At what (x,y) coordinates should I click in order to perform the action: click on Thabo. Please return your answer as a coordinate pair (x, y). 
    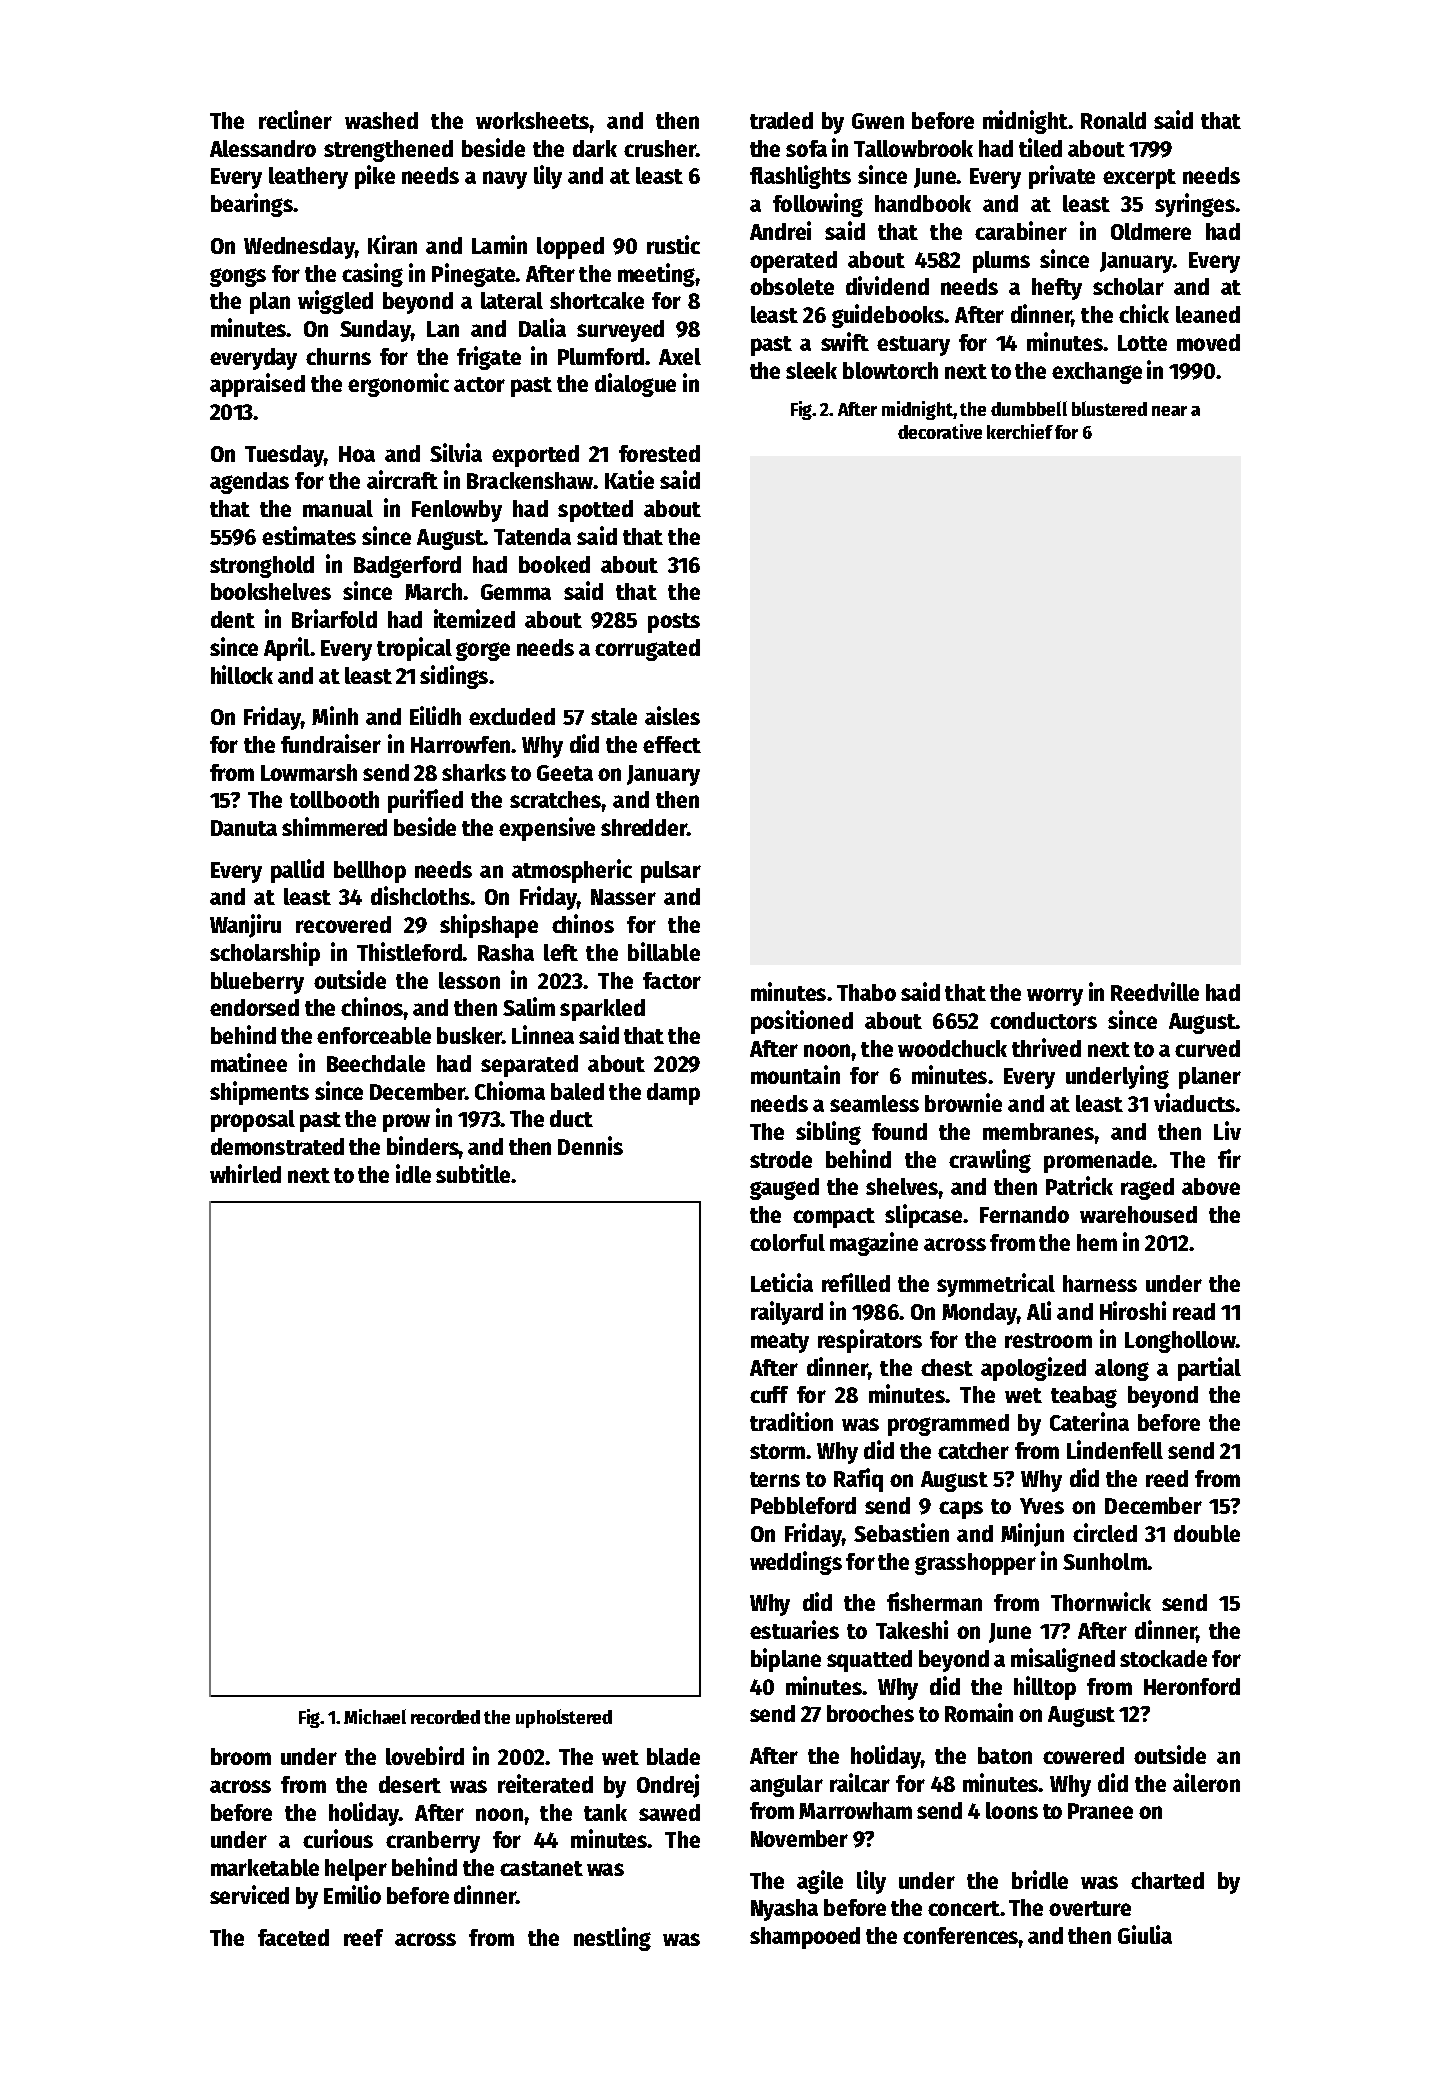
    Looking at the image, I should click on (866, 992).
